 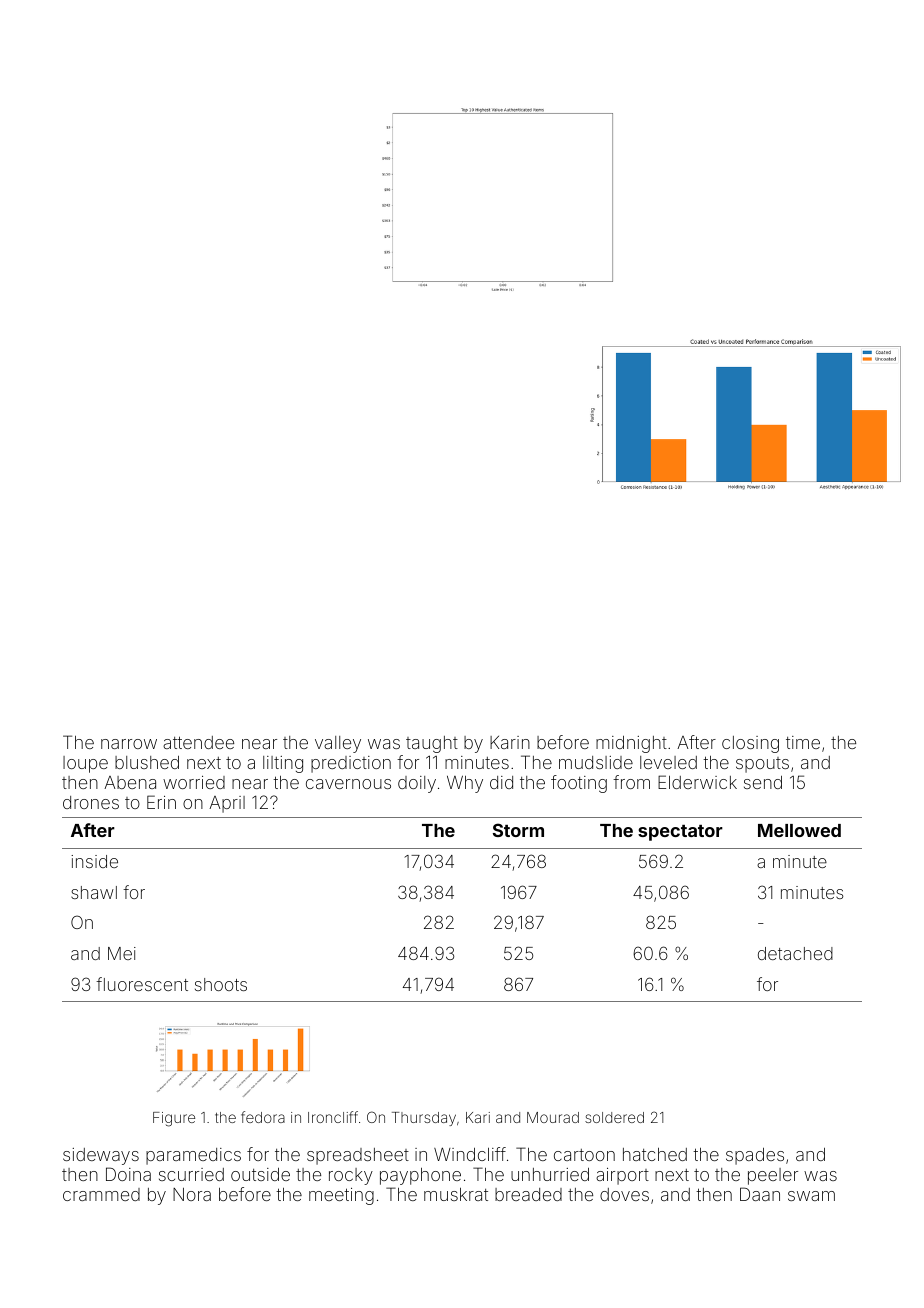 I want to click on inside, so click(x=94, y=861).
